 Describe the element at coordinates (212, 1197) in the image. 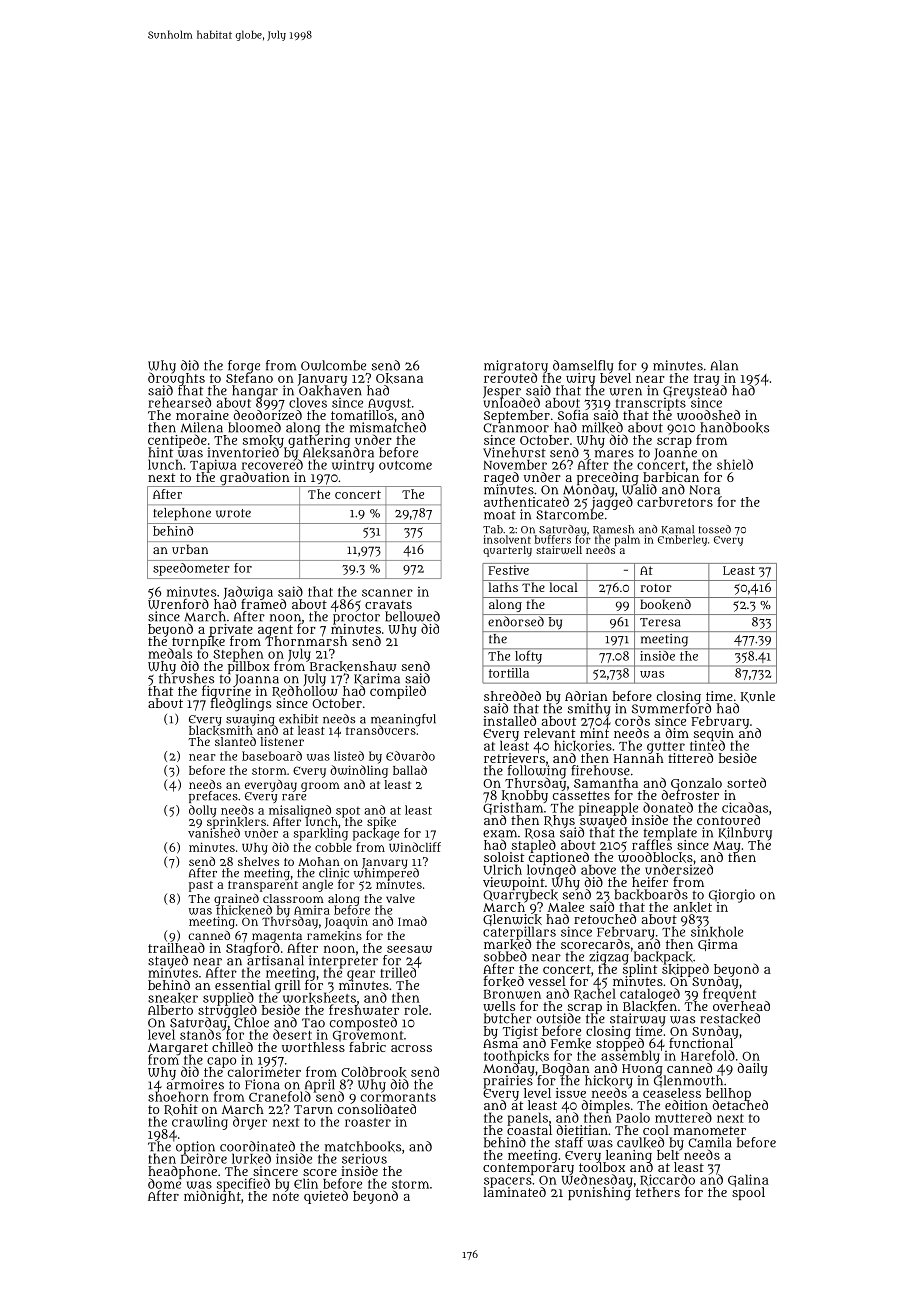

I see `midnight` at that location.
